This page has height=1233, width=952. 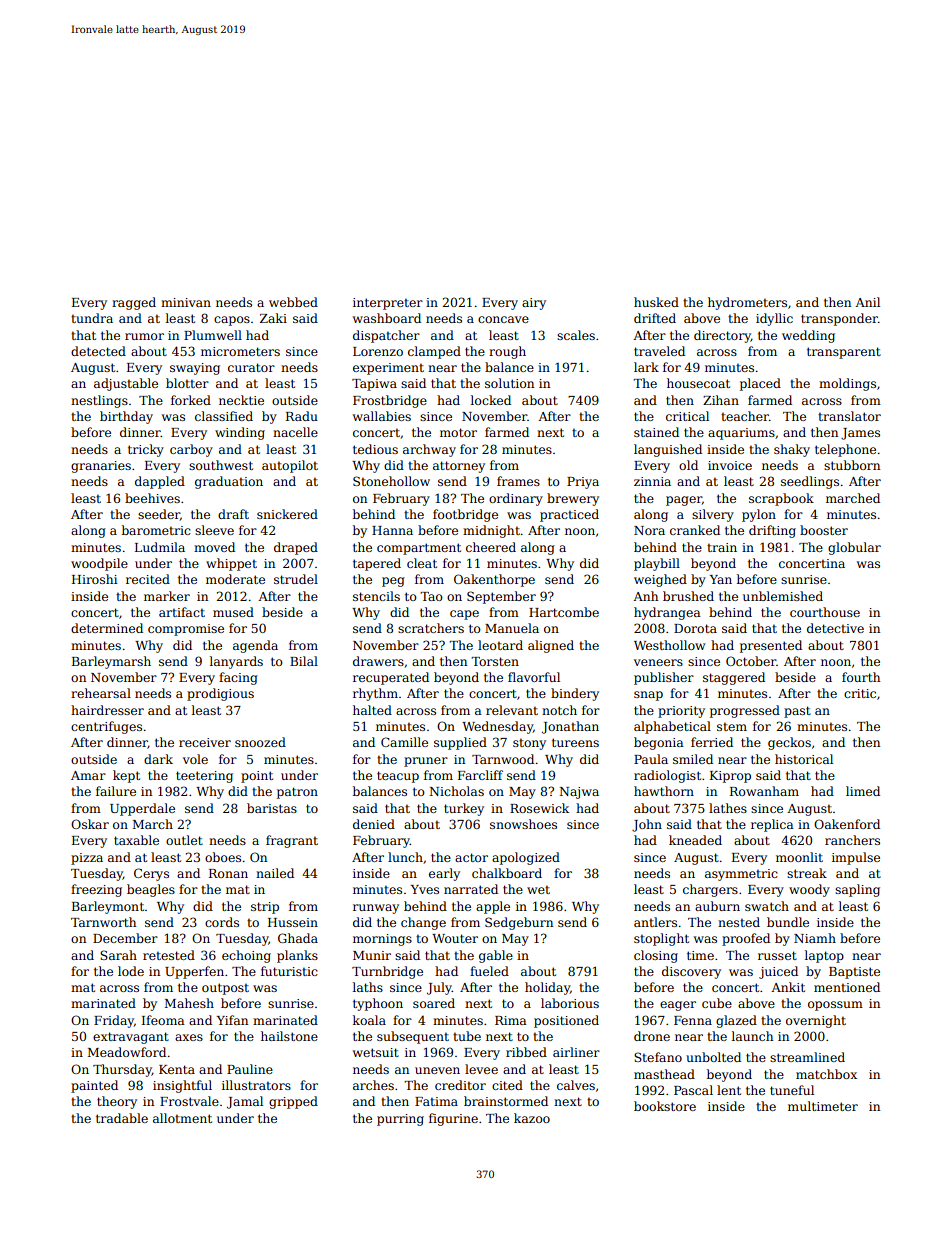 What do you see at coordinates (436, 1101) in the page?
I see `Fatima` at bounding box center [436, 1101].
